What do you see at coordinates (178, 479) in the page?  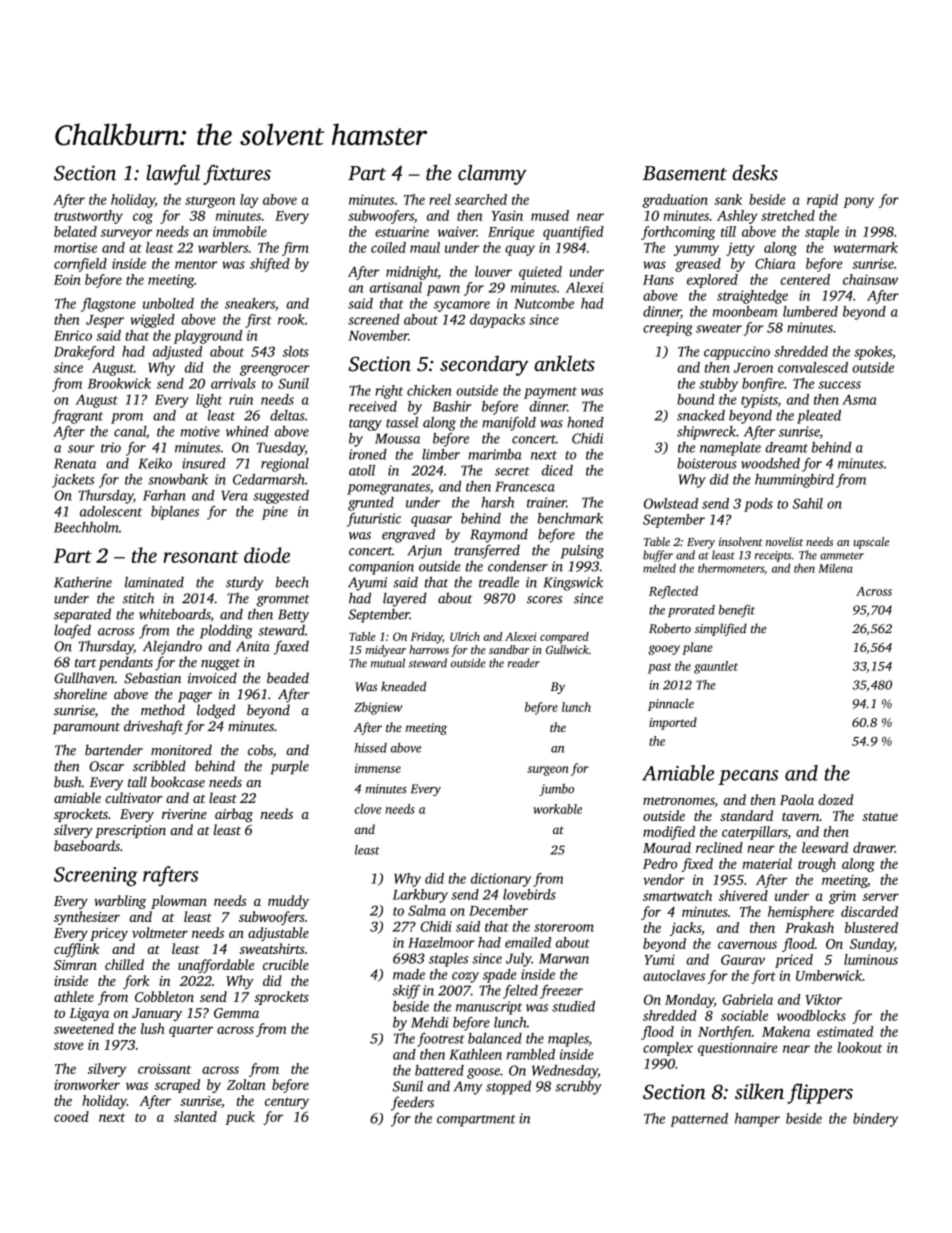 I see `snowbank` at bounding box center [178, 479].
